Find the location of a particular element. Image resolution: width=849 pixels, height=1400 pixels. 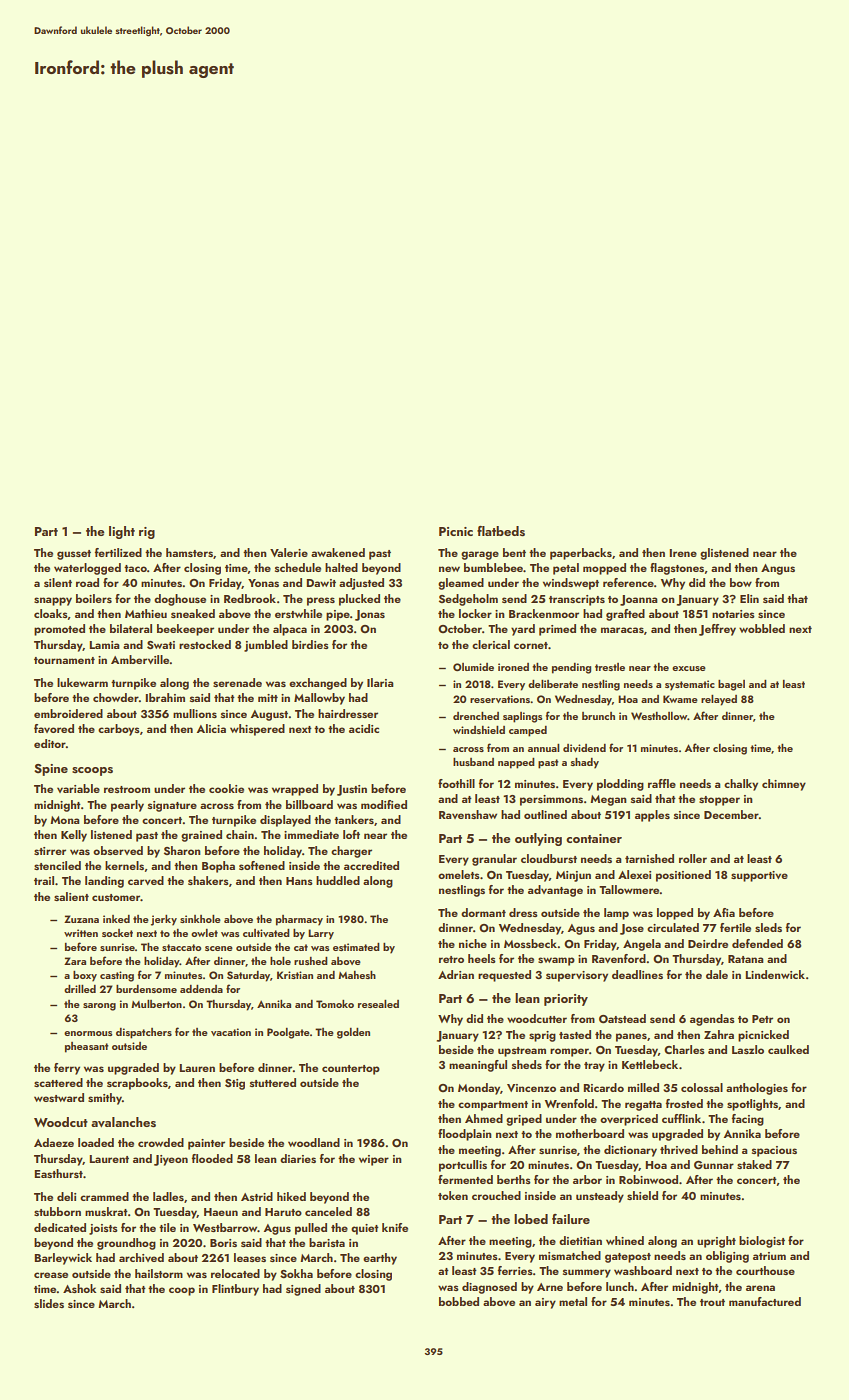

token is located at coordinates (453, 1195).
